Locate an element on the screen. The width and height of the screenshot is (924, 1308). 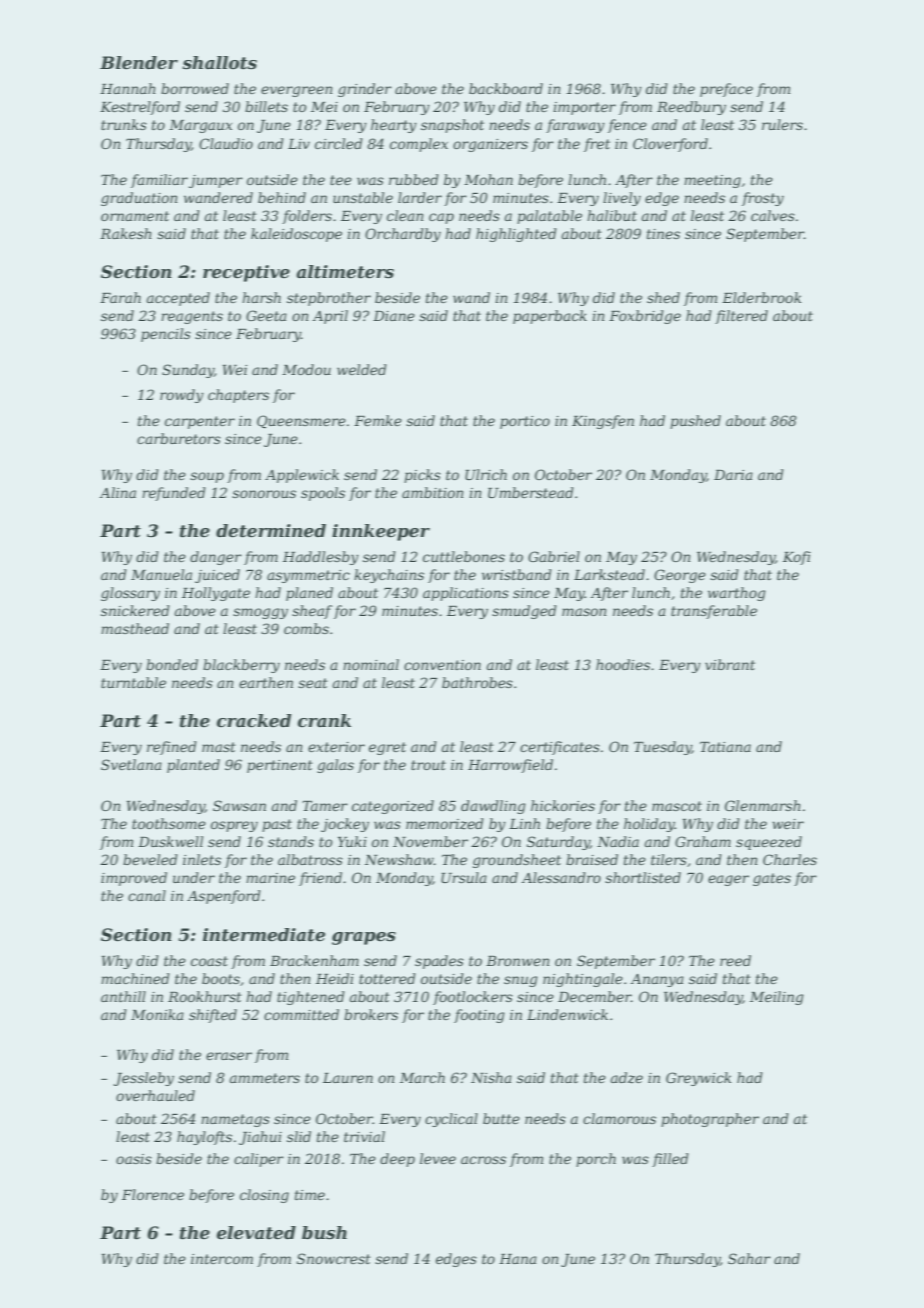
backboard is located at coordinates (506, 88).
